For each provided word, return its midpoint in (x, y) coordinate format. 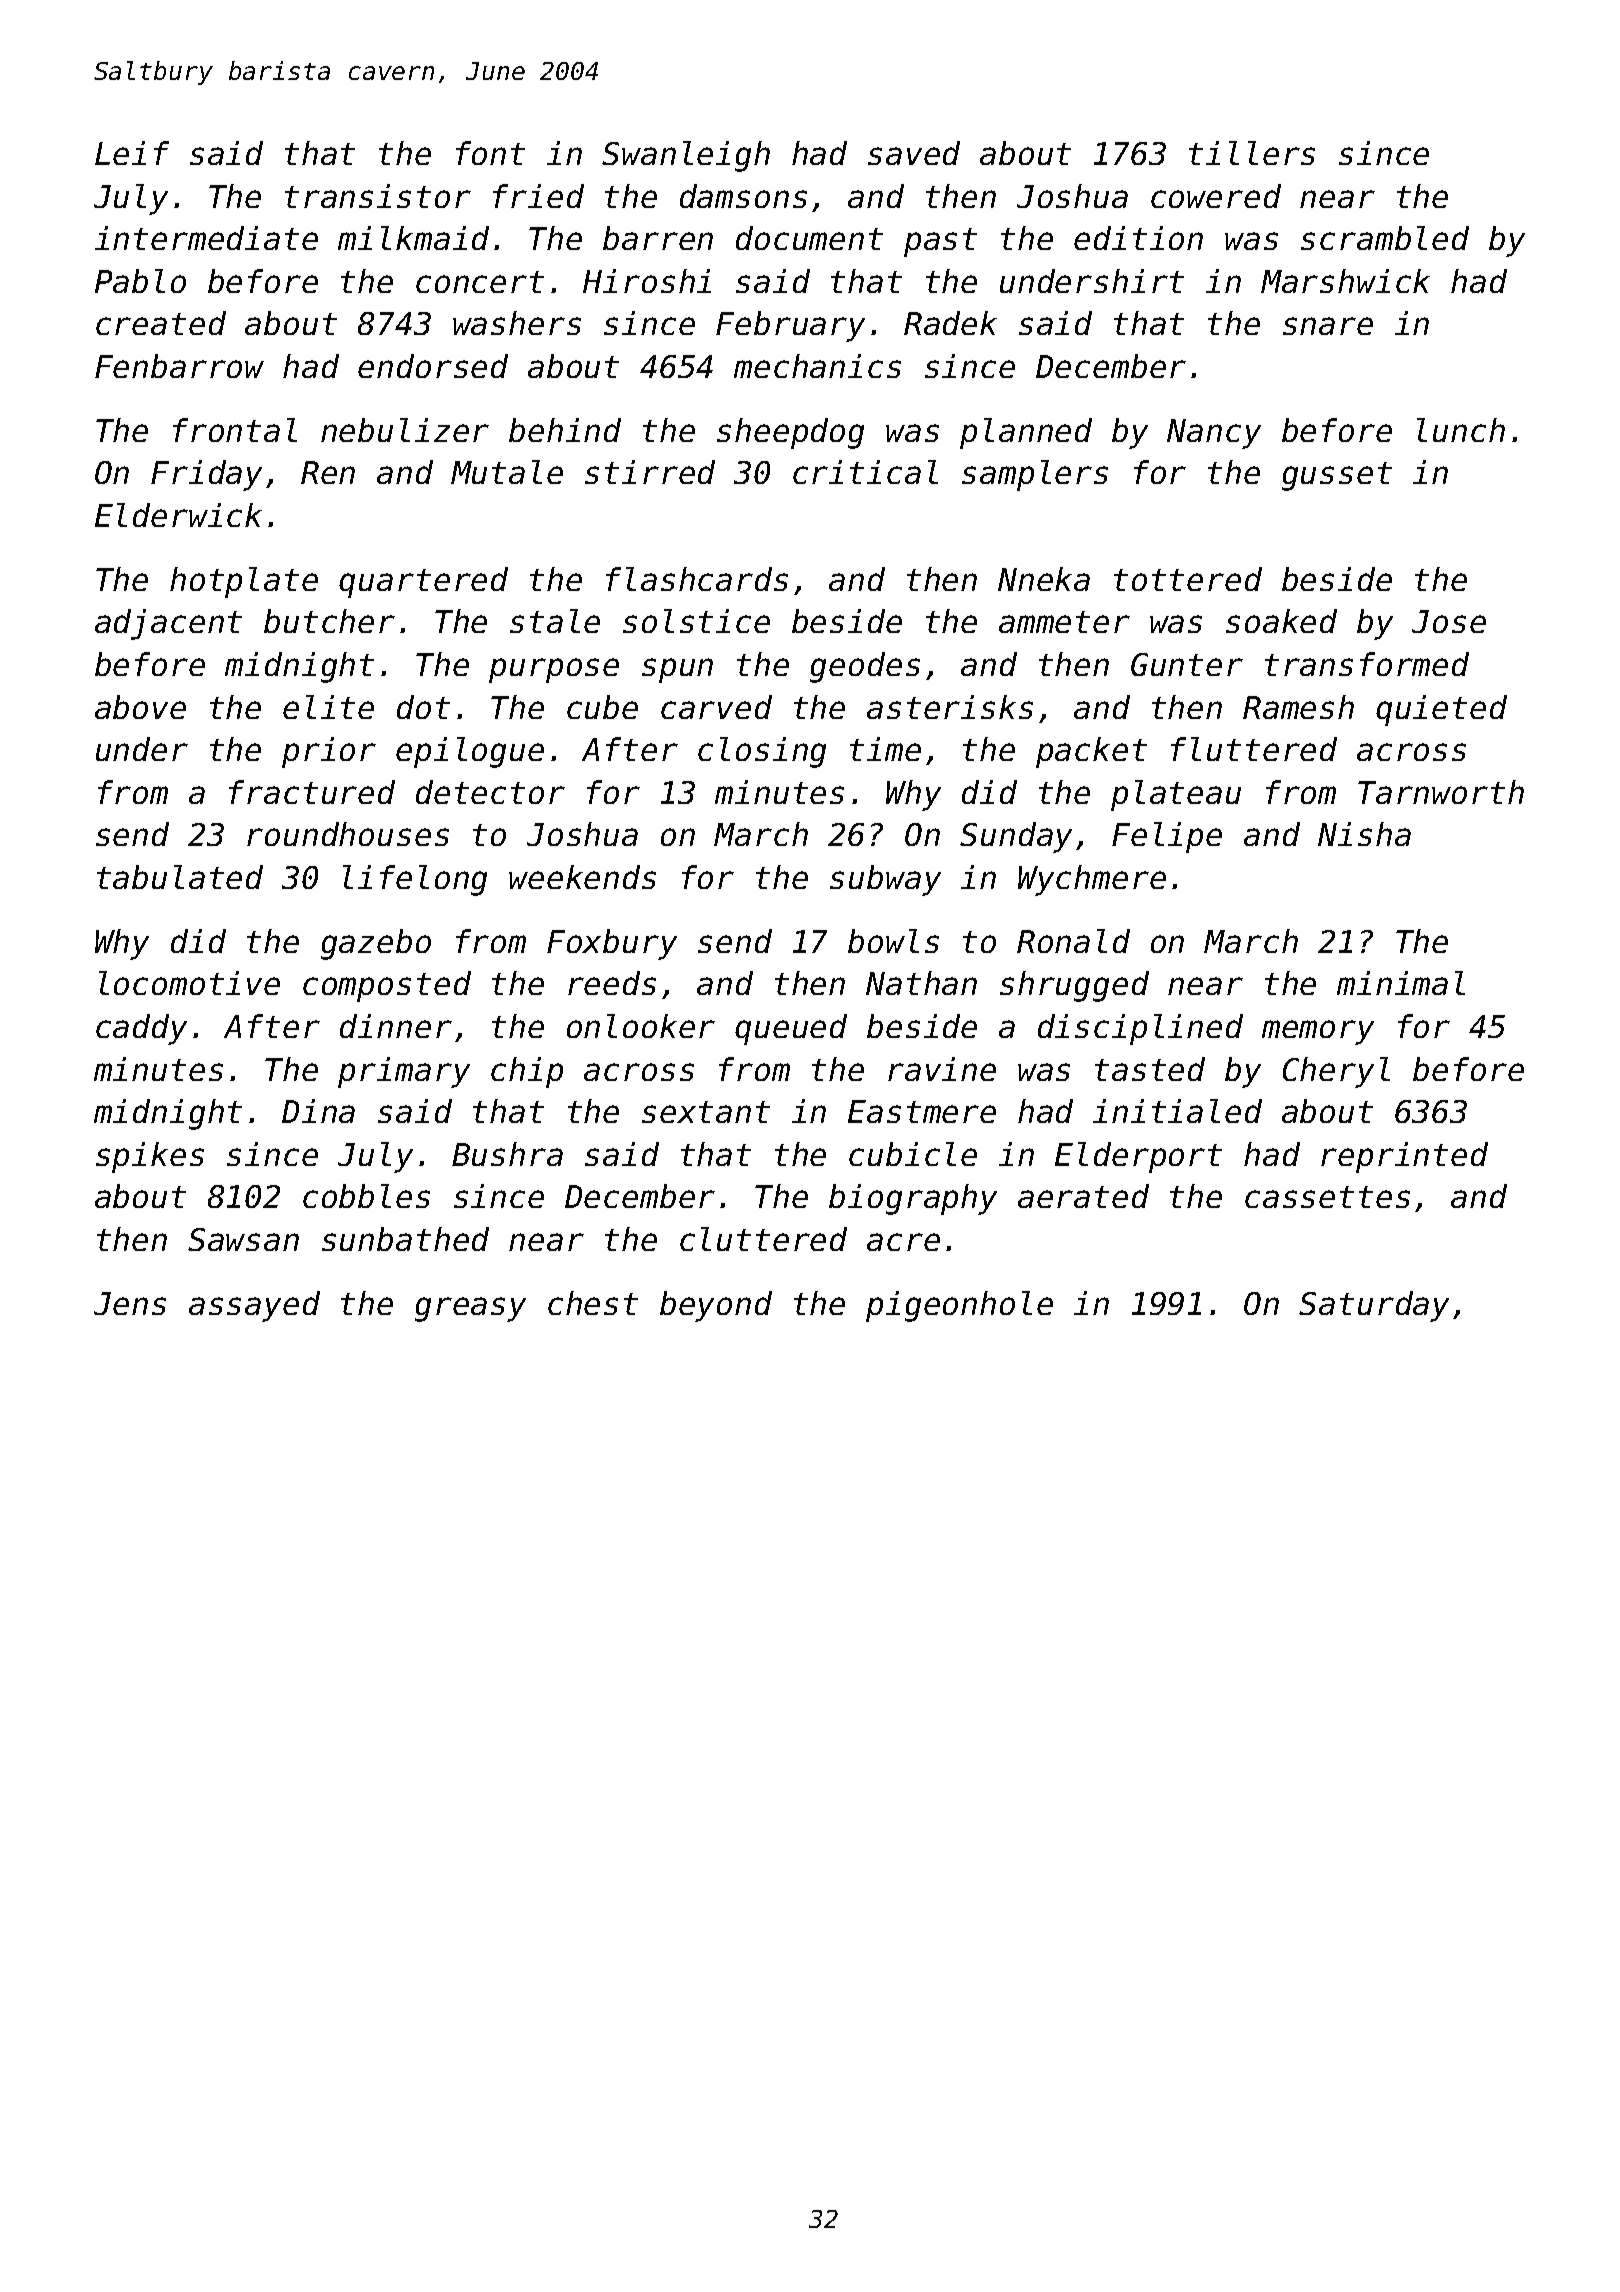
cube (602, 707)
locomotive (189, 983)
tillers (1252, 153)
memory (1318, 1032)
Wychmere (1092, 880)
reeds (612, 983)
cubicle (913, 1154)
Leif (132, 153)
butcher (329, 621)
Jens (130, 1303)
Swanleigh (686, 156)
